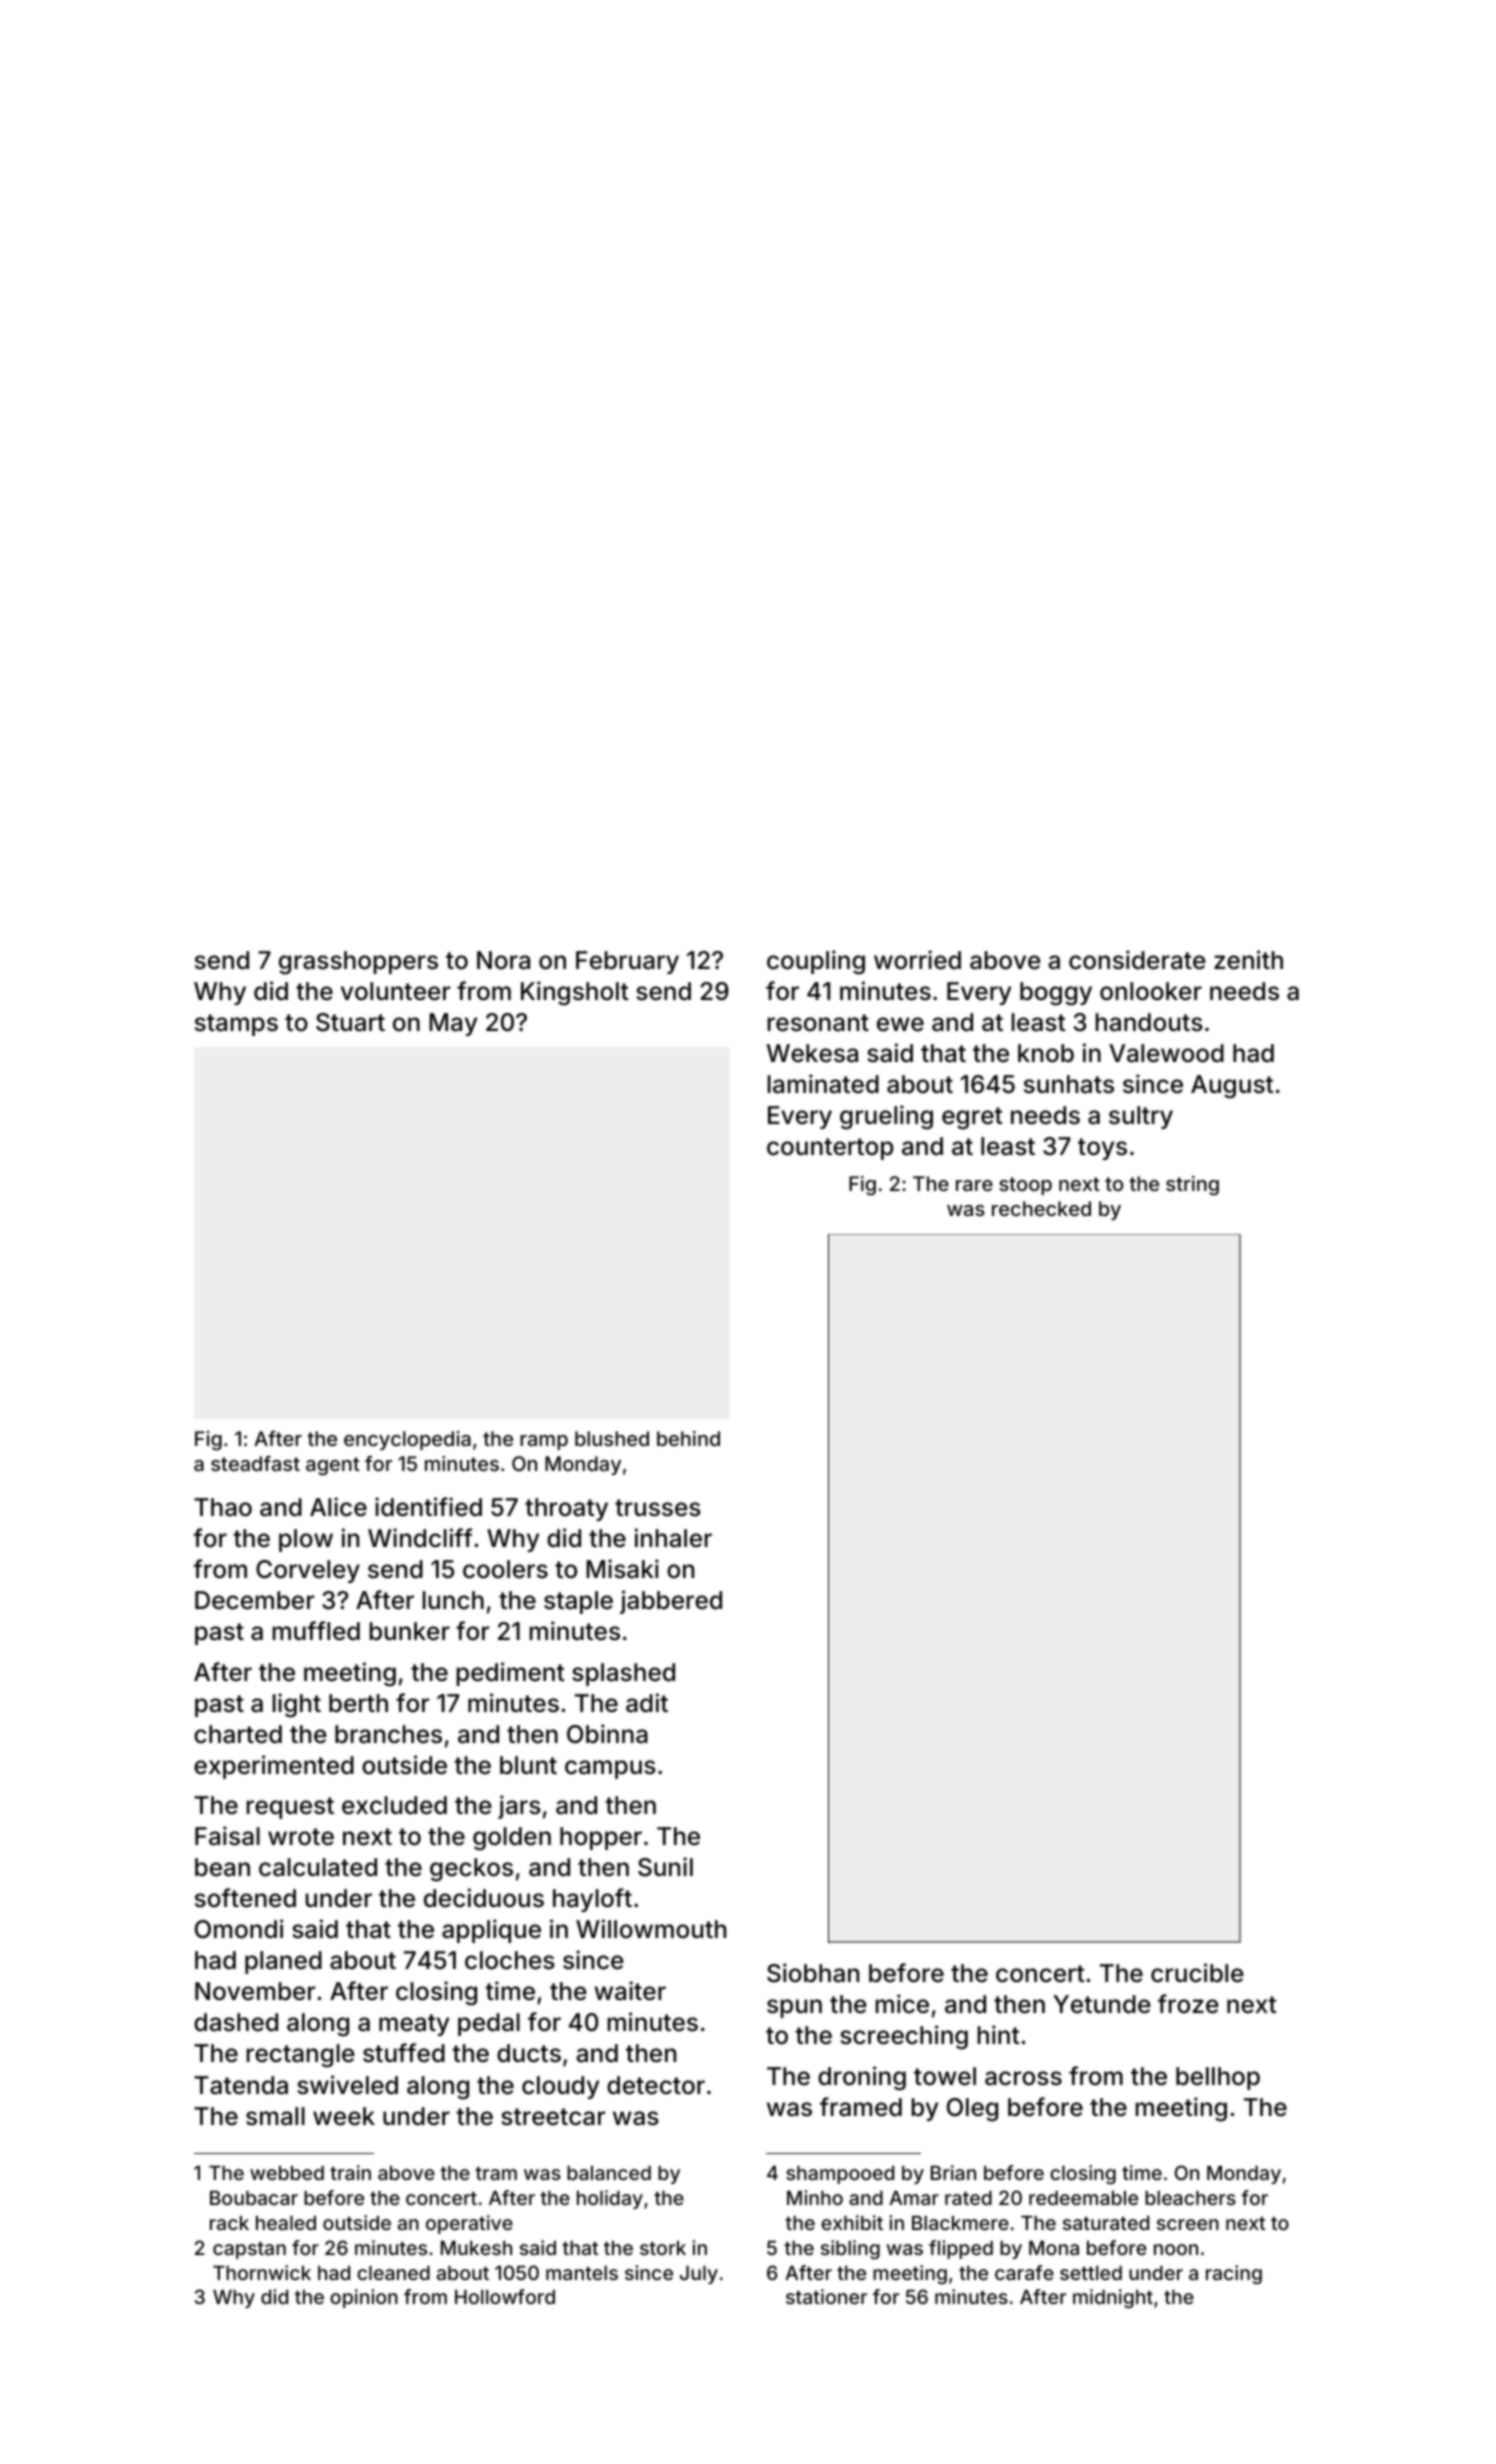 The height and width of the screenshot is (2464, 1496). What do you see at coordinates (1137, 960) in the screenshot?
I see `considerate` at bounding box center [1137, 960].
